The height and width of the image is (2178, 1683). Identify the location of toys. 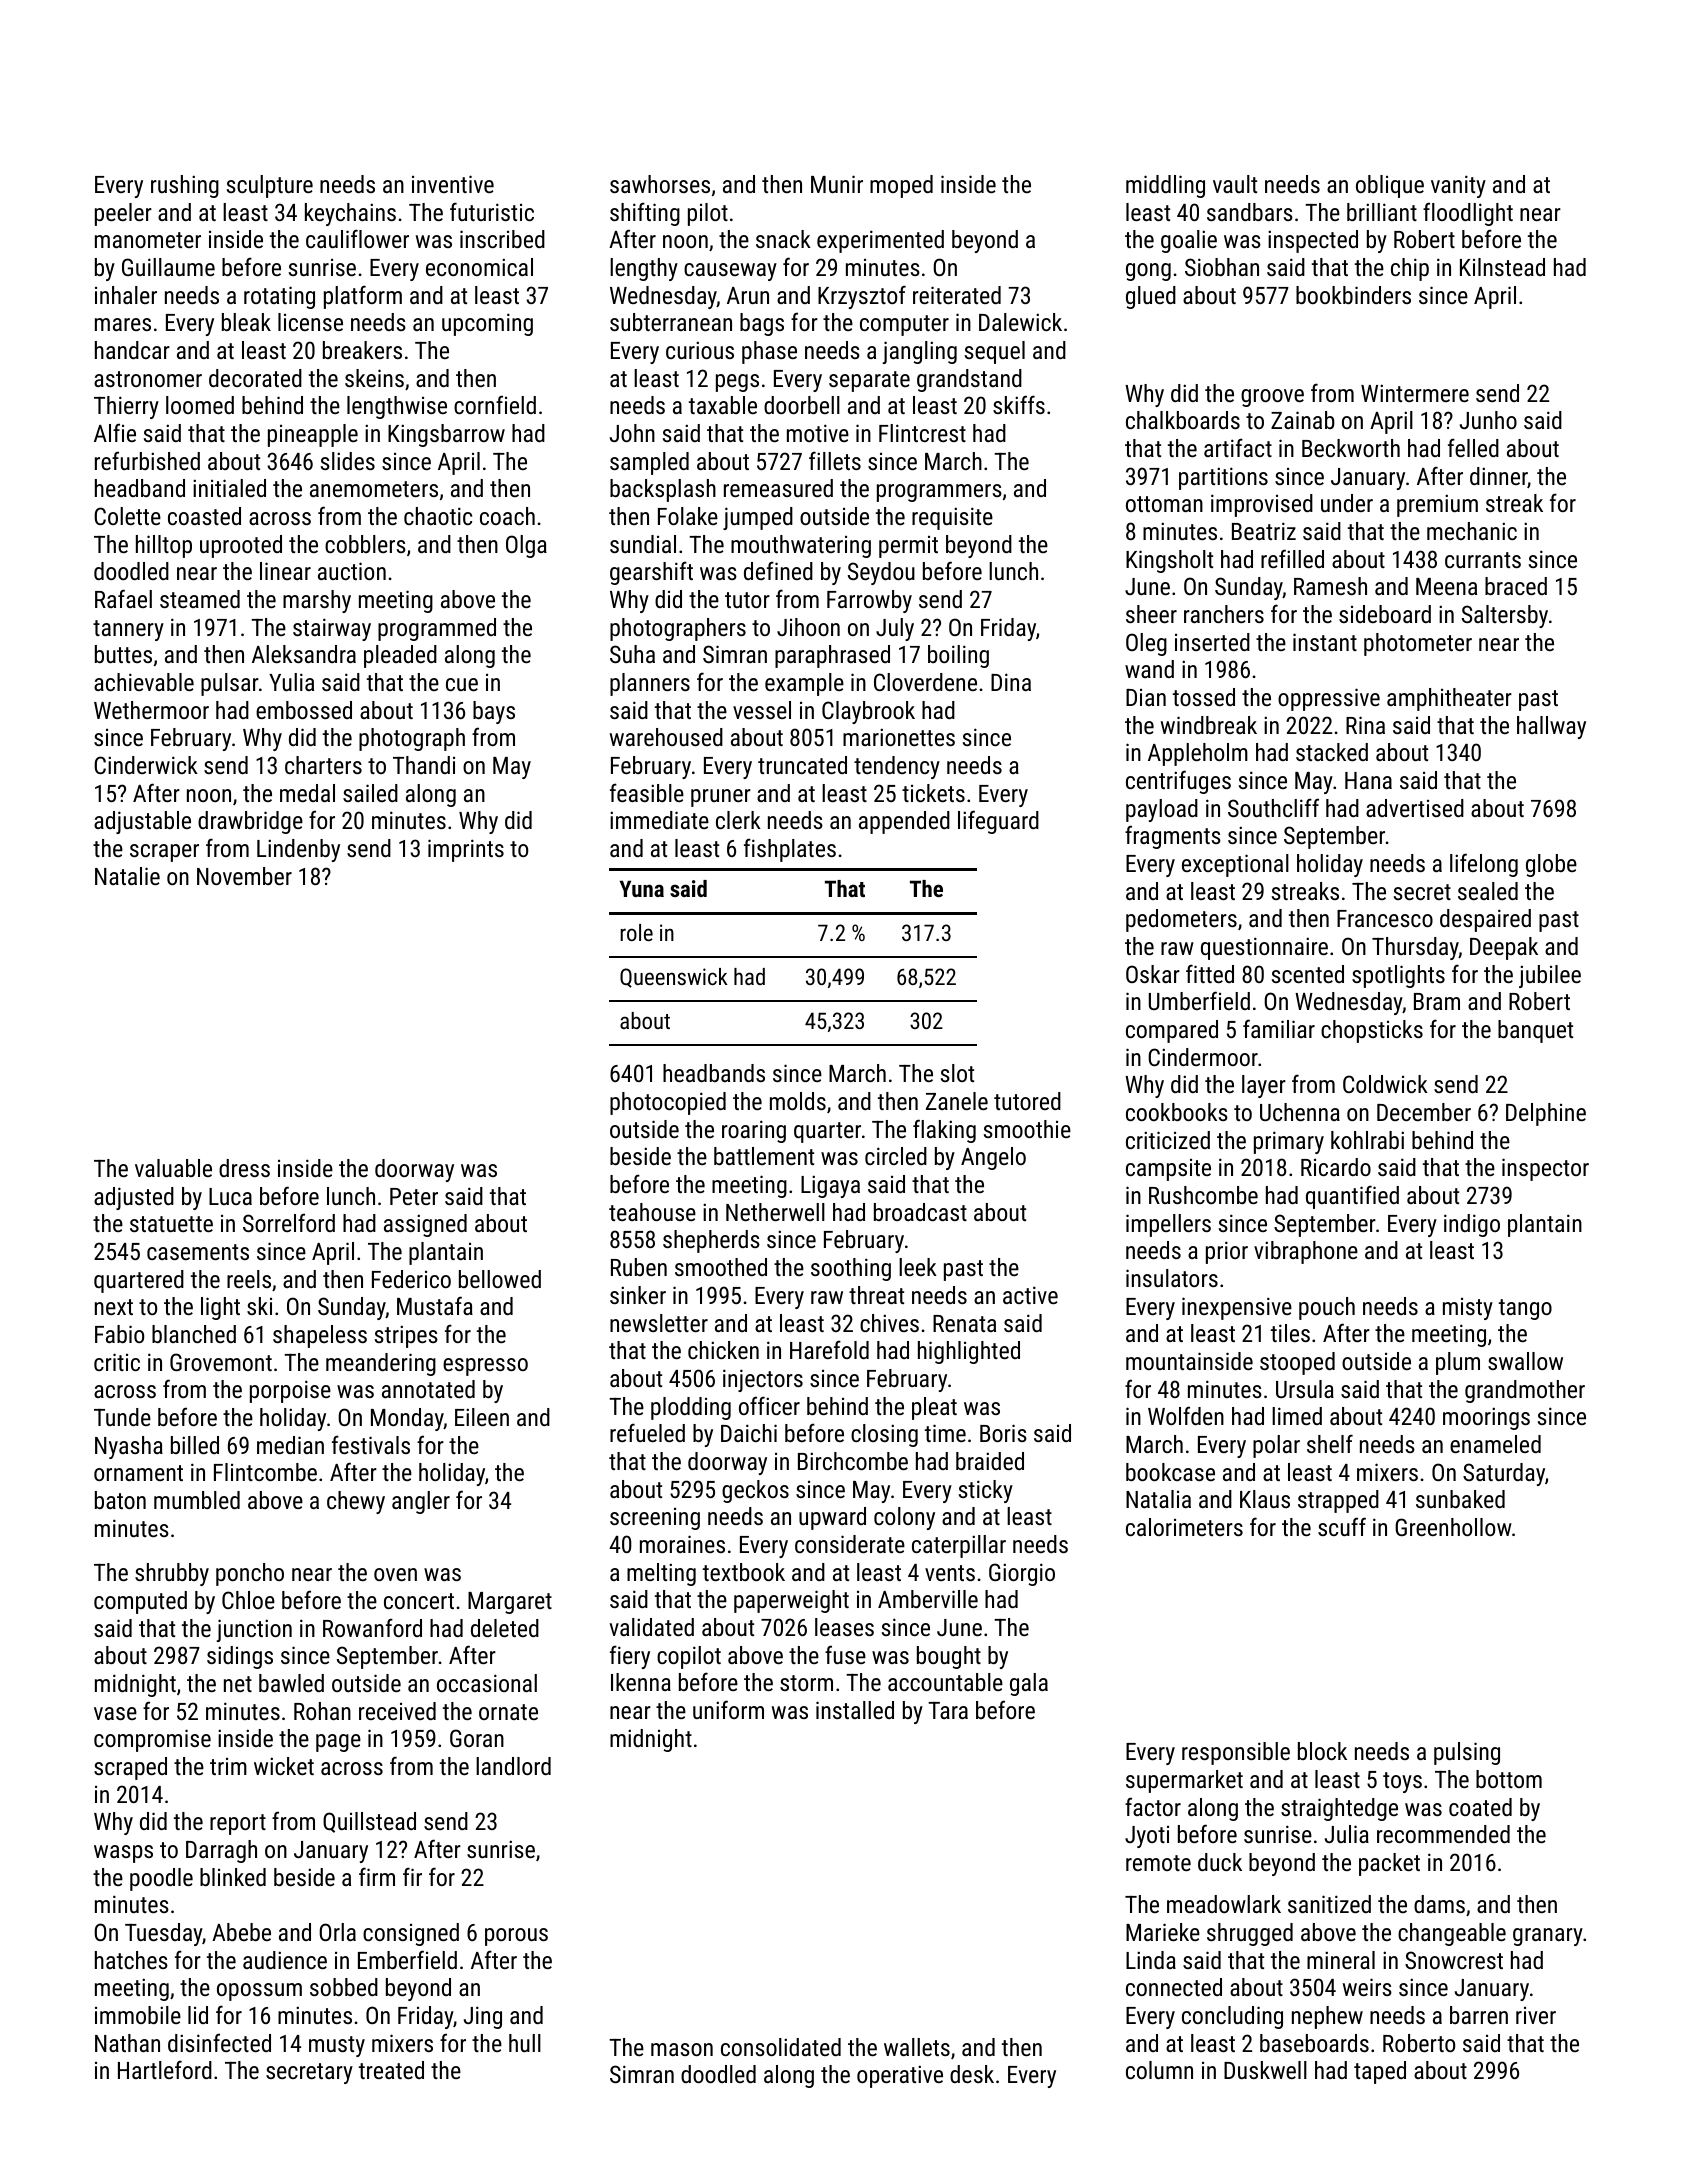
(1402, 1782).
